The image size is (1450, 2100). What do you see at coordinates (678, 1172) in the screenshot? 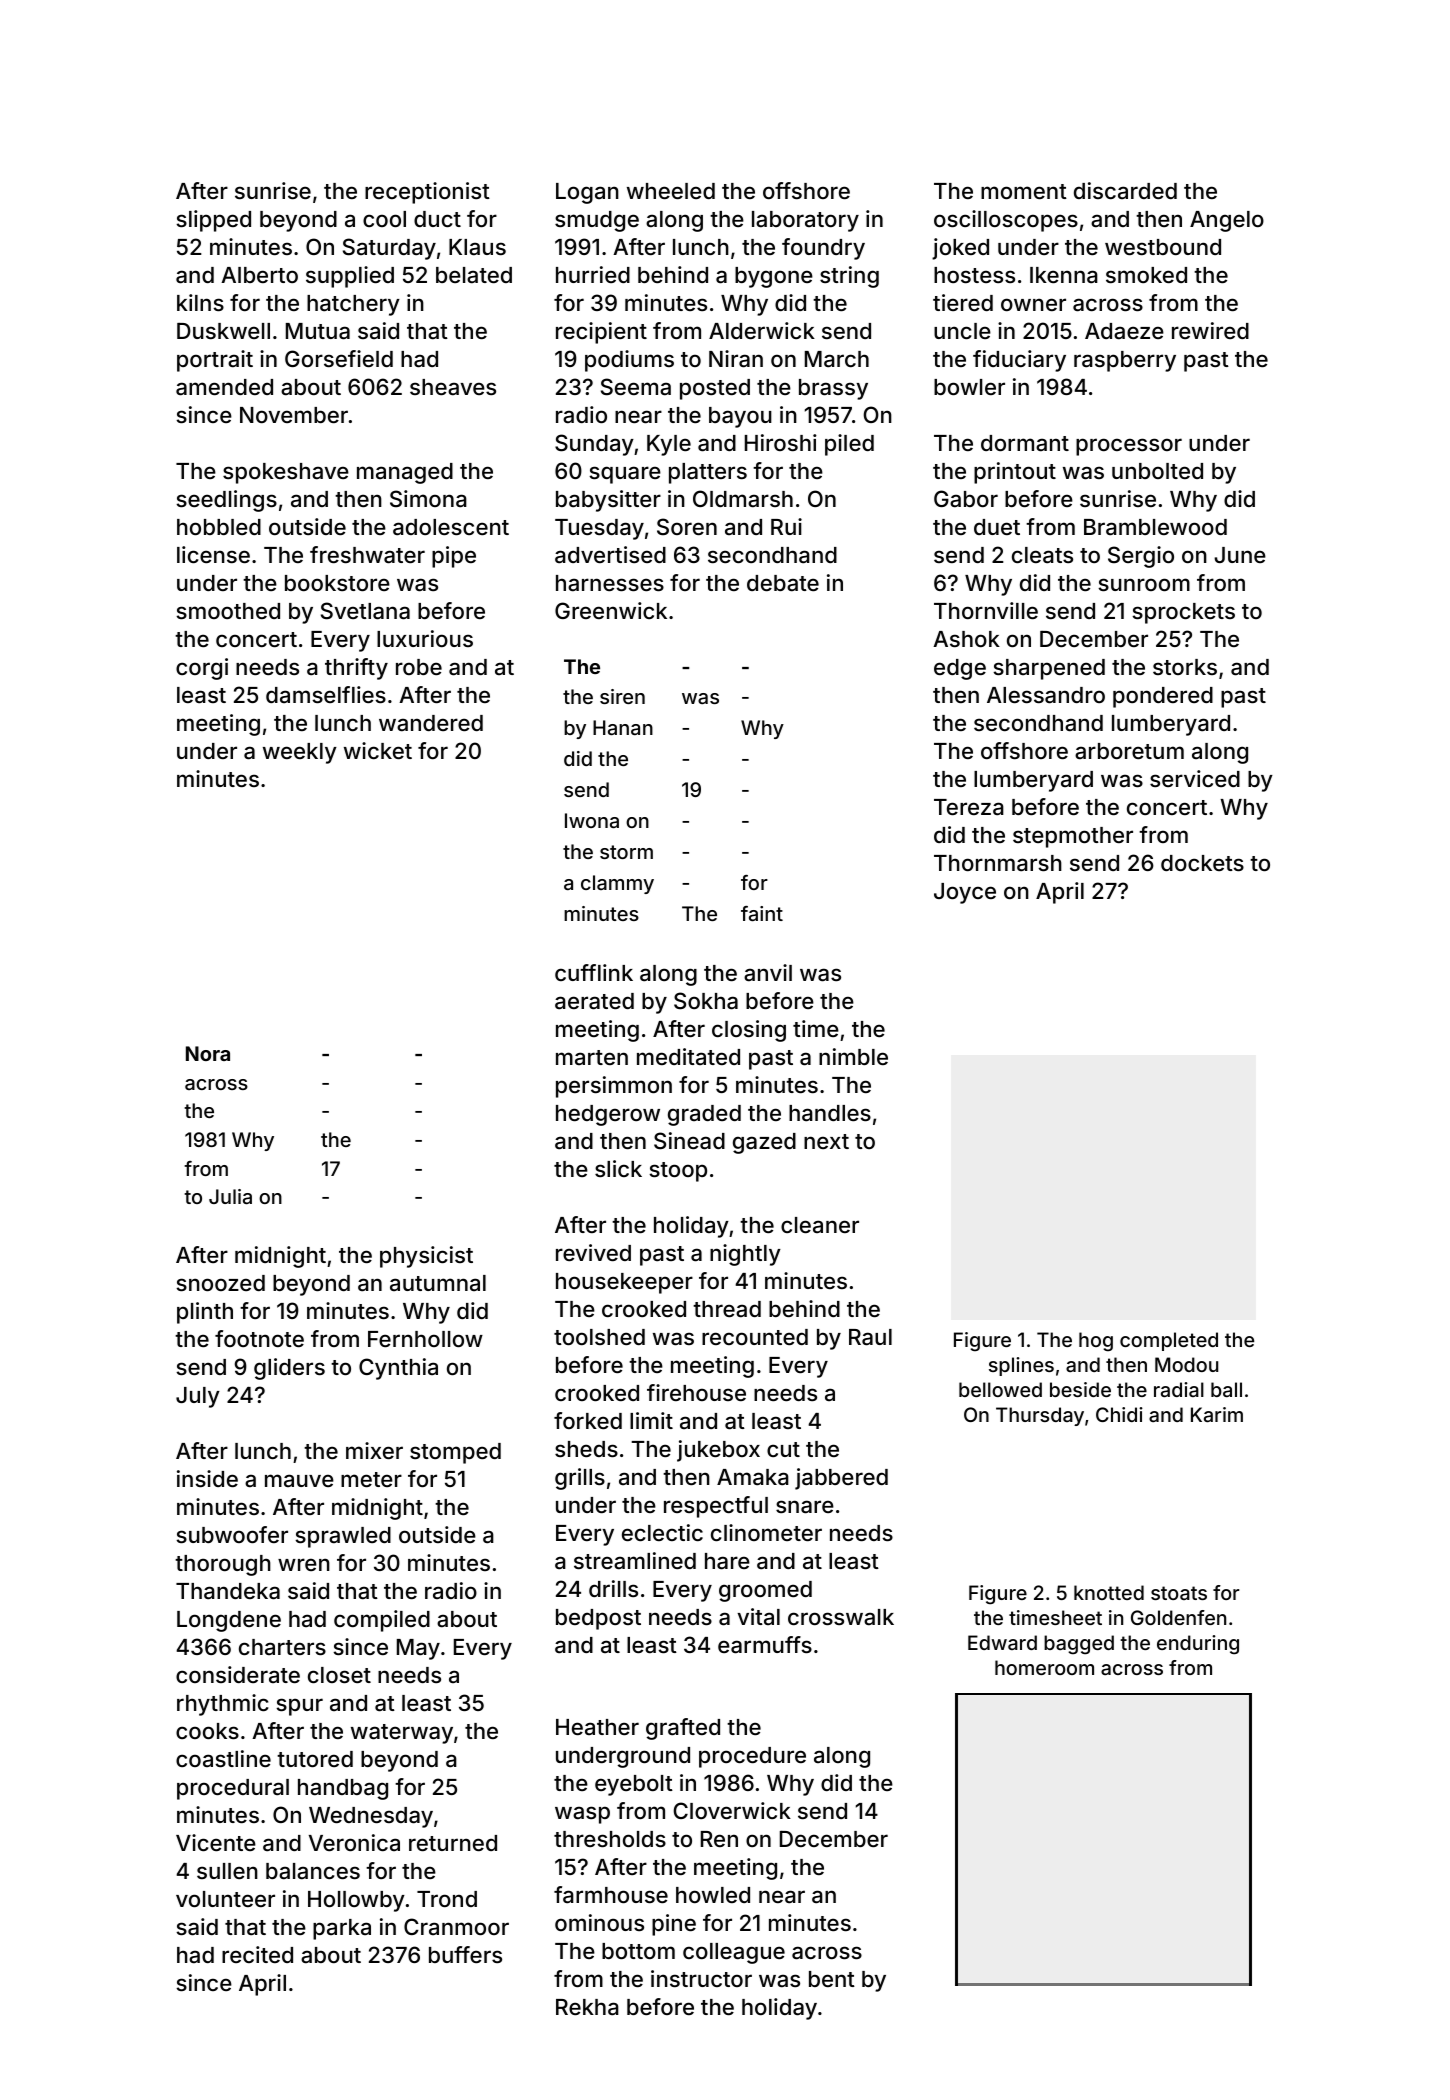
I see `stoop` at bounding box center [678, 1172].
